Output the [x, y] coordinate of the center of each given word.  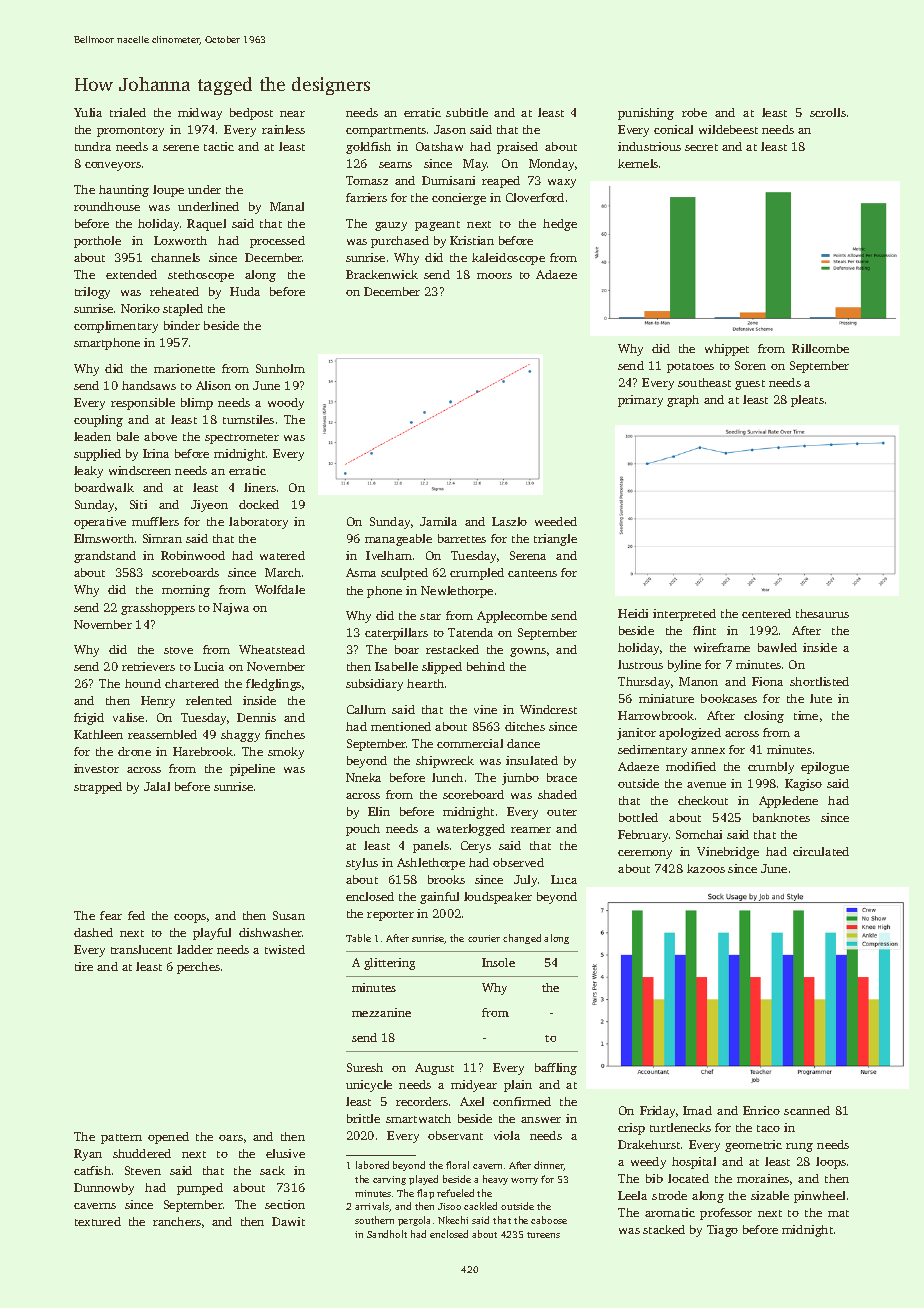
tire [84, 966]
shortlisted [819, 681]
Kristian [472, 240]
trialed [128, 112]
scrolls [828, 112]
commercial [470, 743]
